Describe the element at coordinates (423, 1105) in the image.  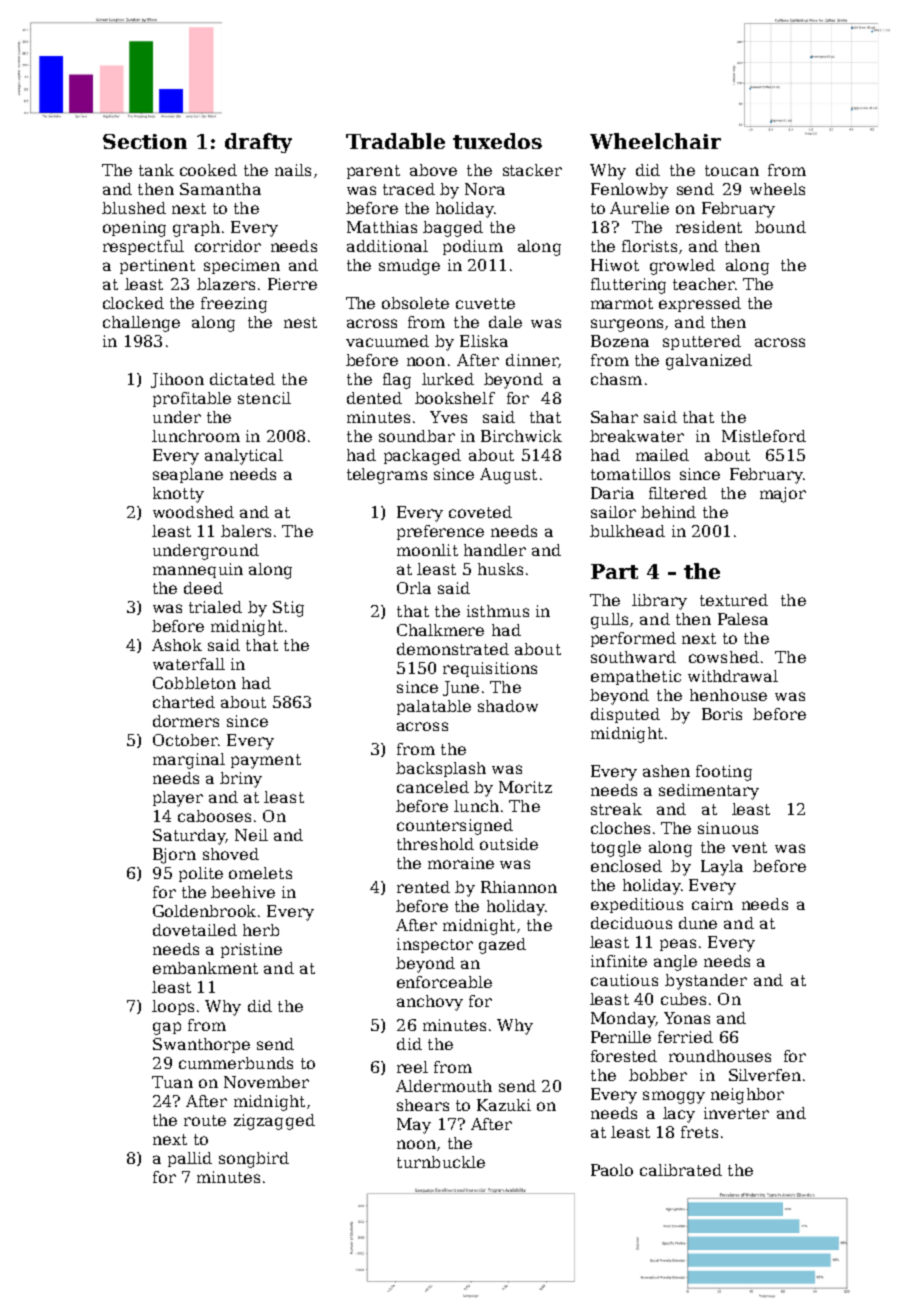
I see `shears` at that location.
